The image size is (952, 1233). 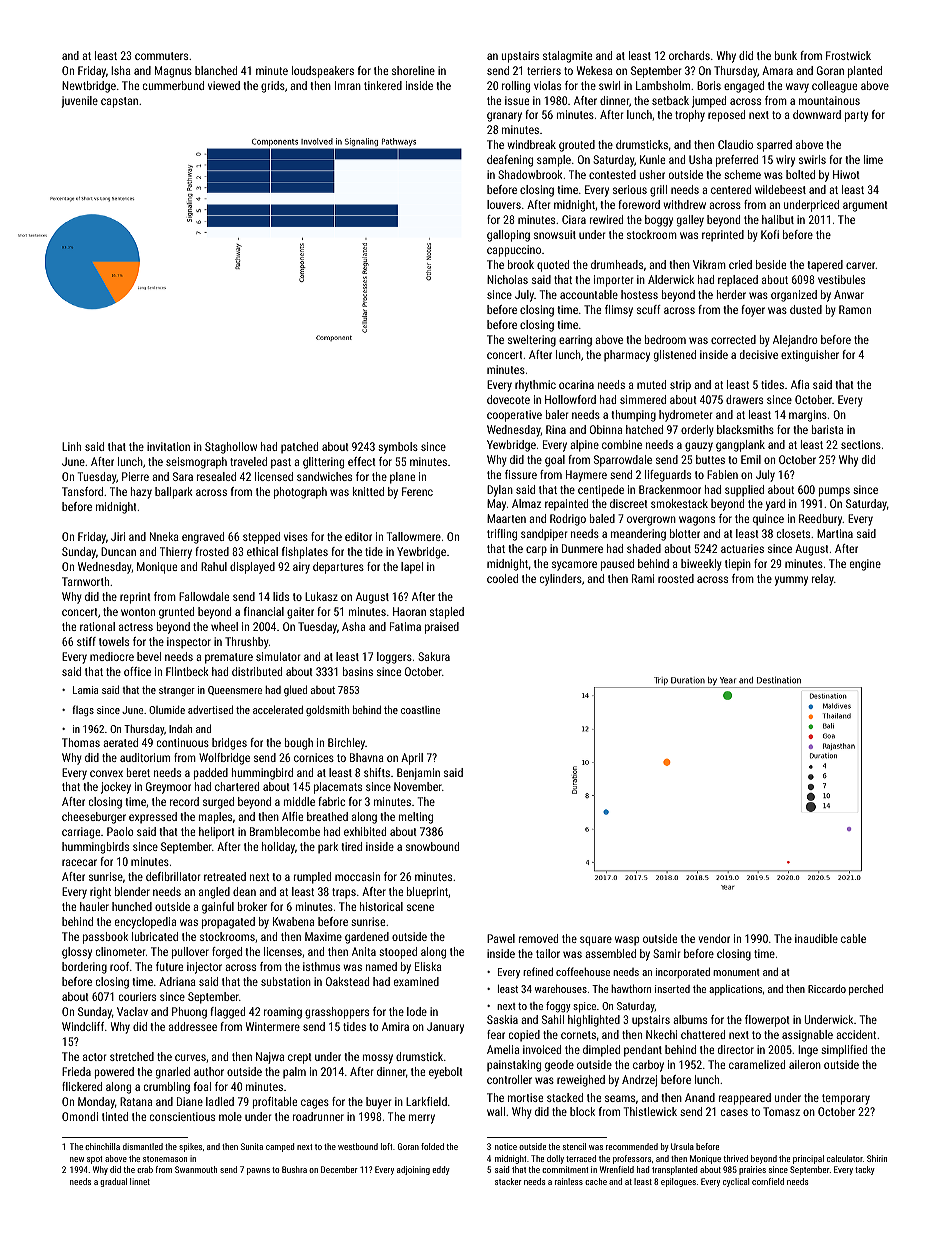 What do you see at coordinates (413, 70) in the screenshot?
I see `shoreline` at bounding box center [413, 70].
